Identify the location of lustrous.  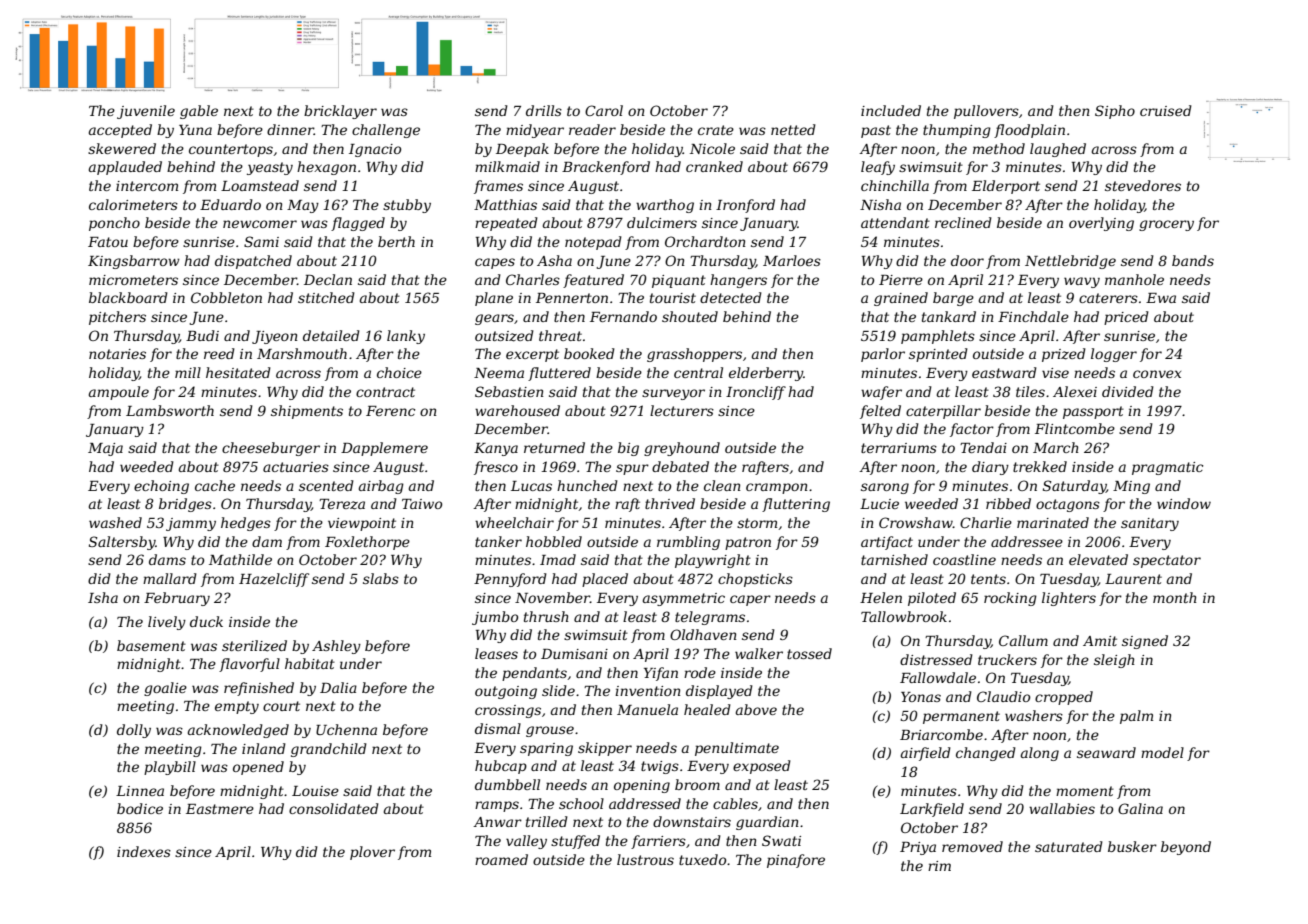
(645, 859).
